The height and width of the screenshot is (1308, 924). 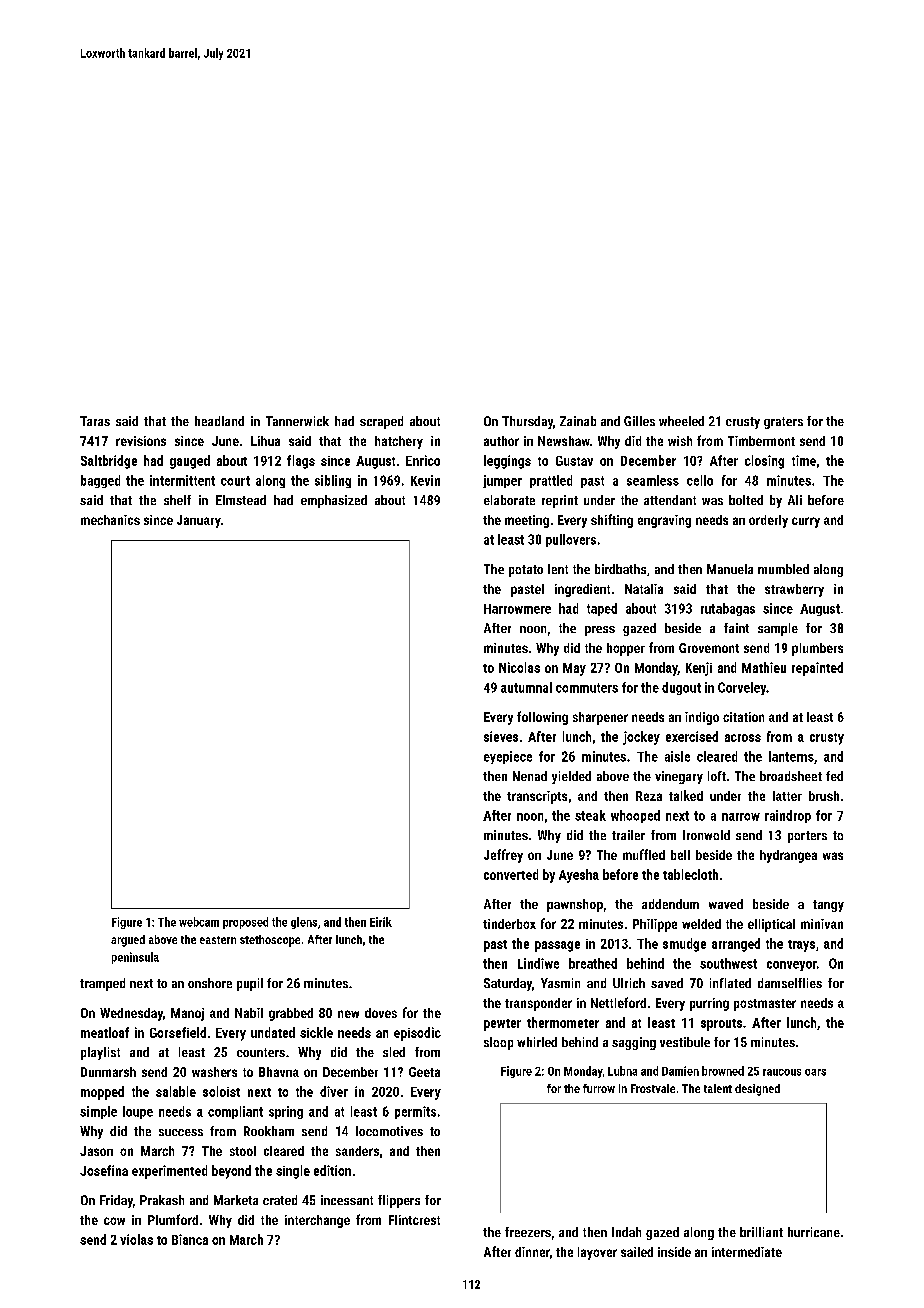 I want to click on Marketa, so click(x=236, y=1200).
